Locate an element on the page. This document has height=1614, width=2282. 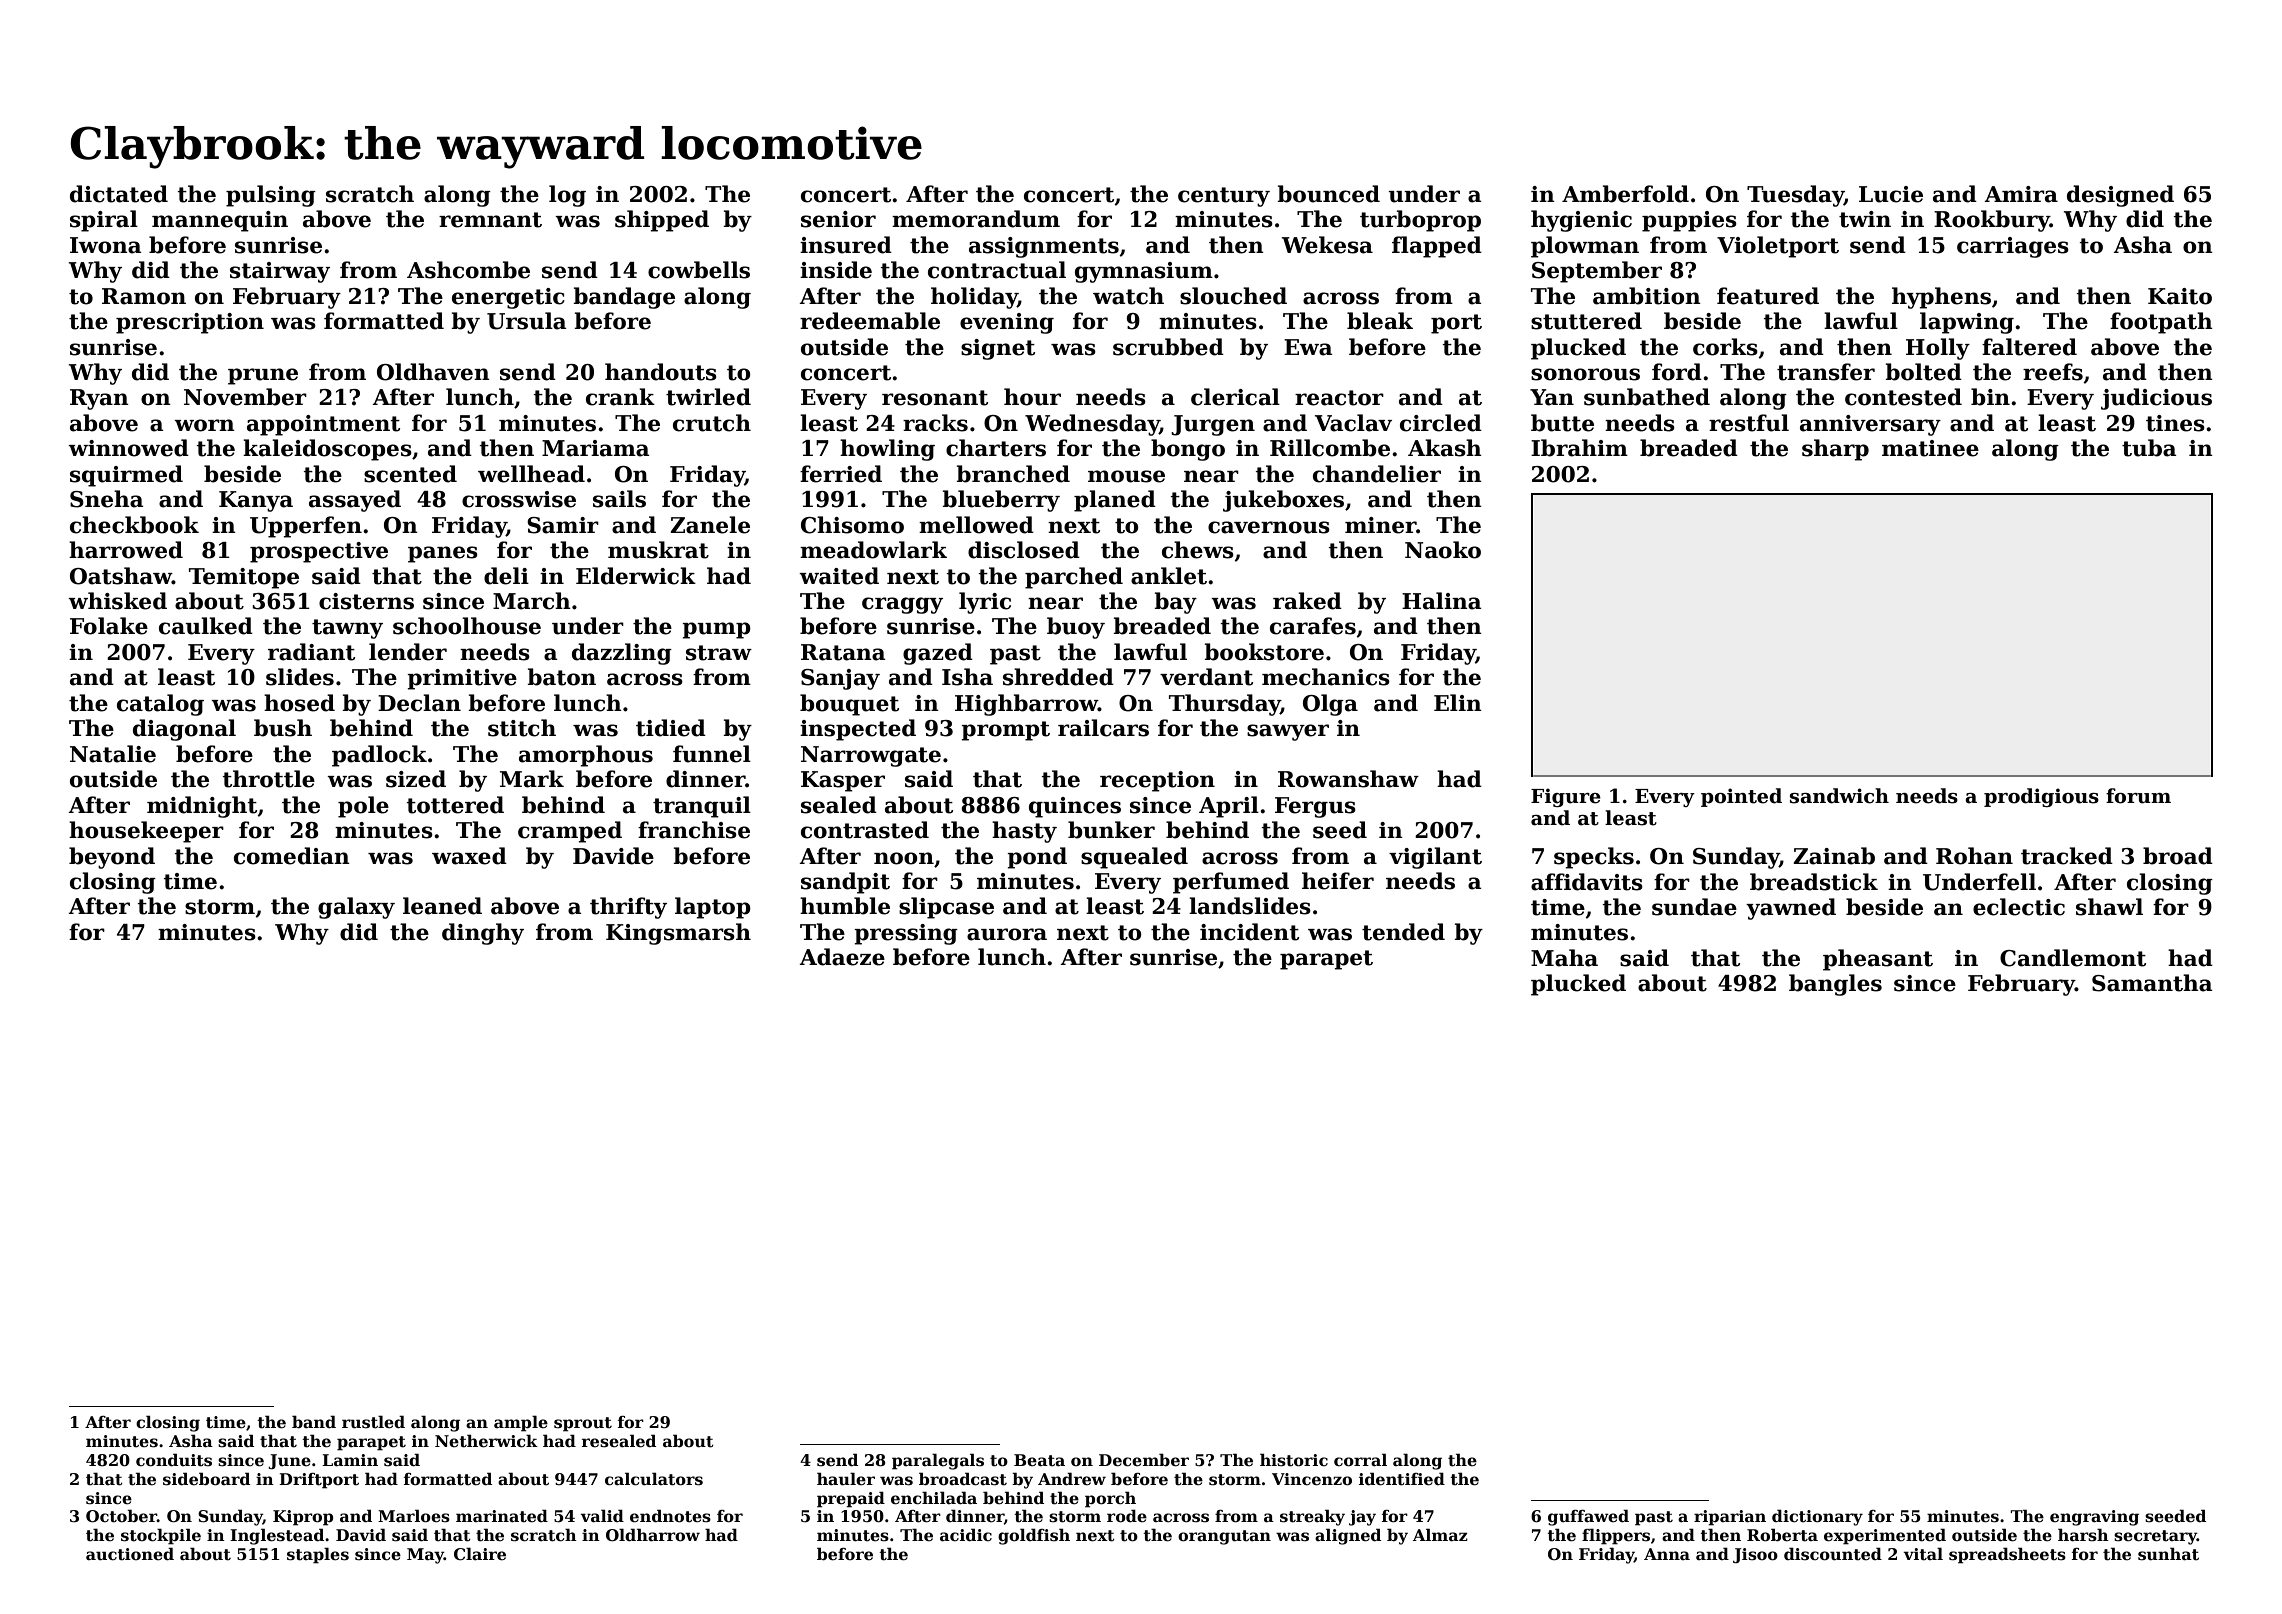
padlock is located at coordinates (379, 756).
